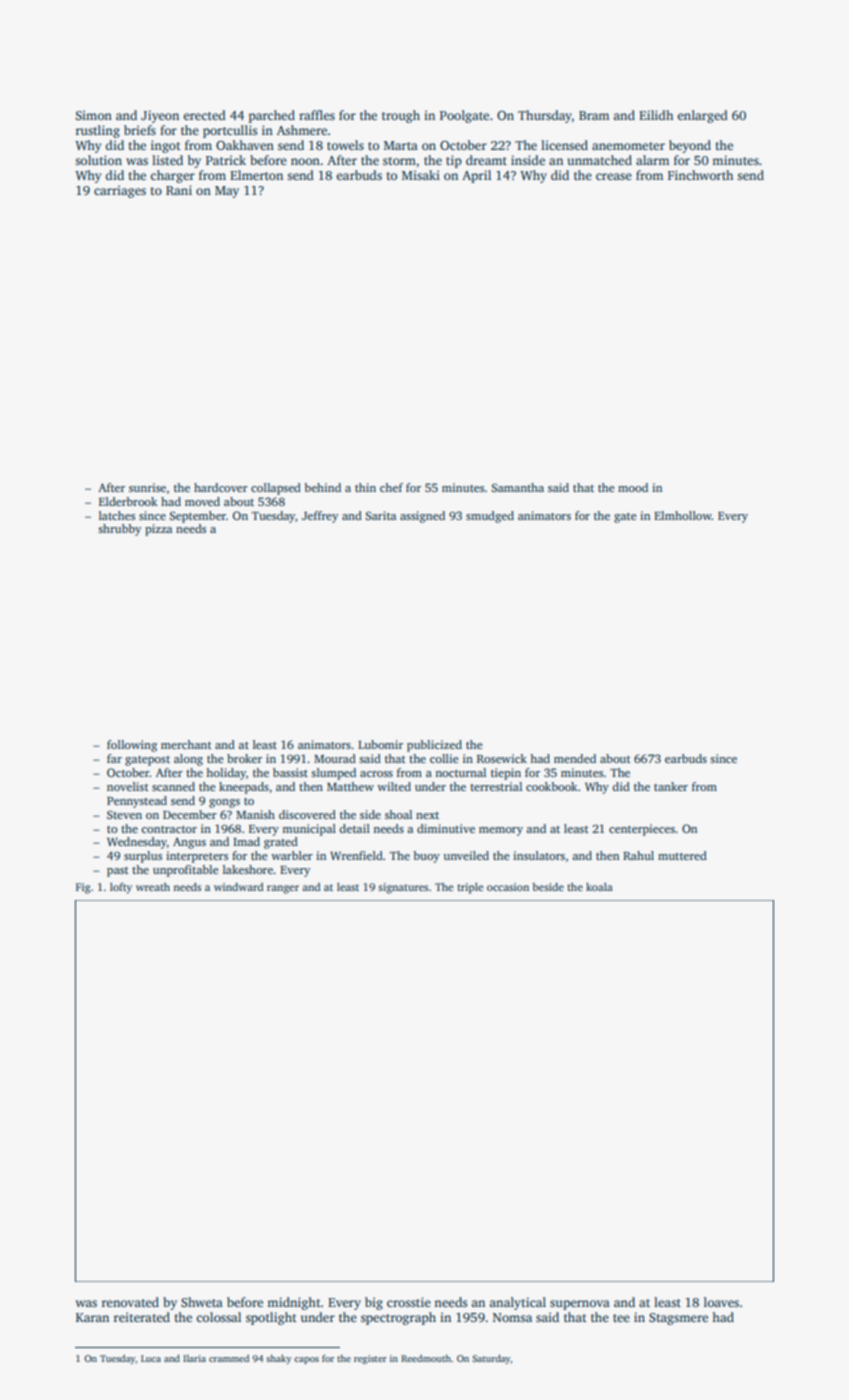  I want to click on Fig, so click(83, 888).
